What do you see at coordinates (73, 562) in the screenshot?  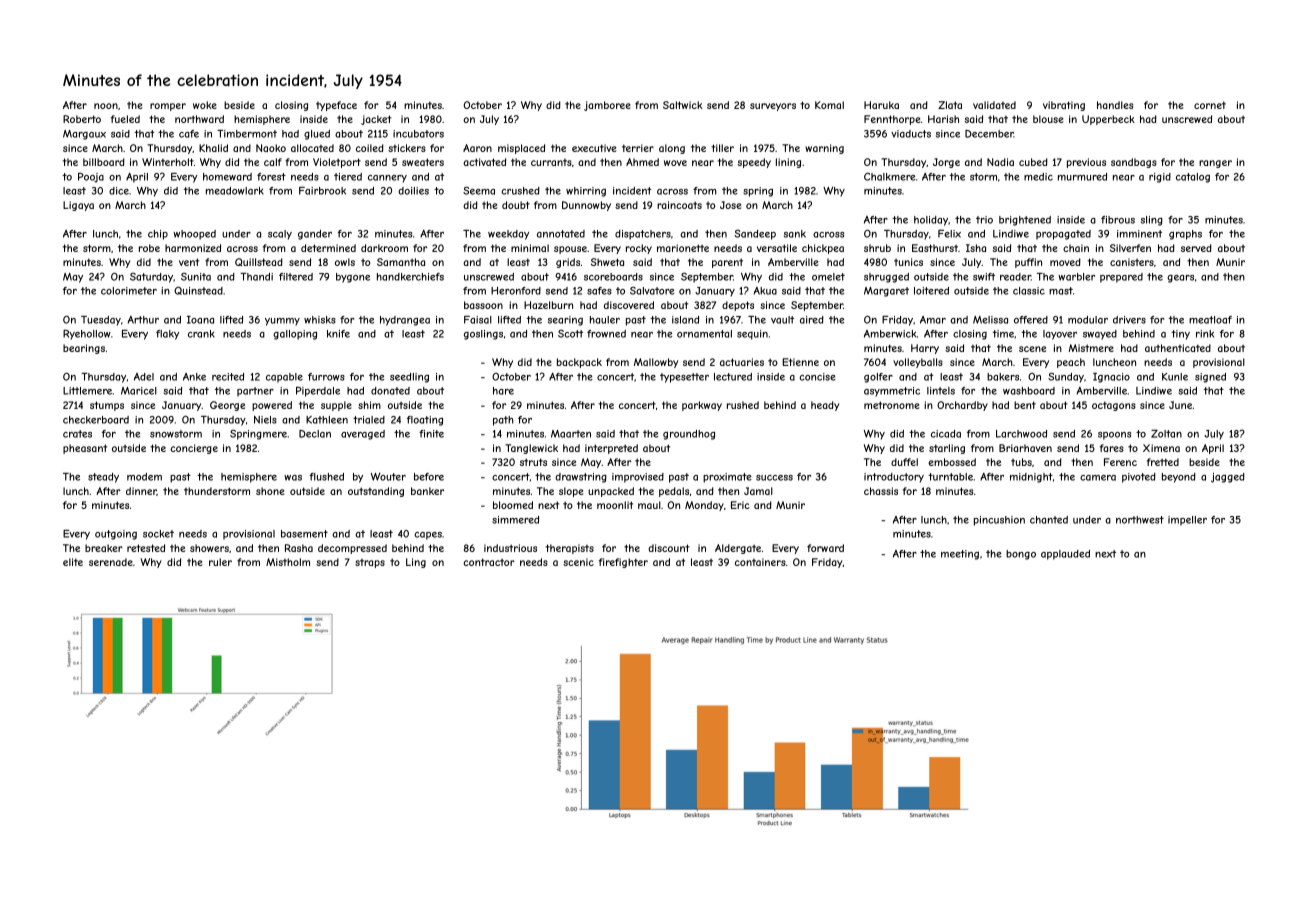 I see `elite` at bounding box center [73, 562].
